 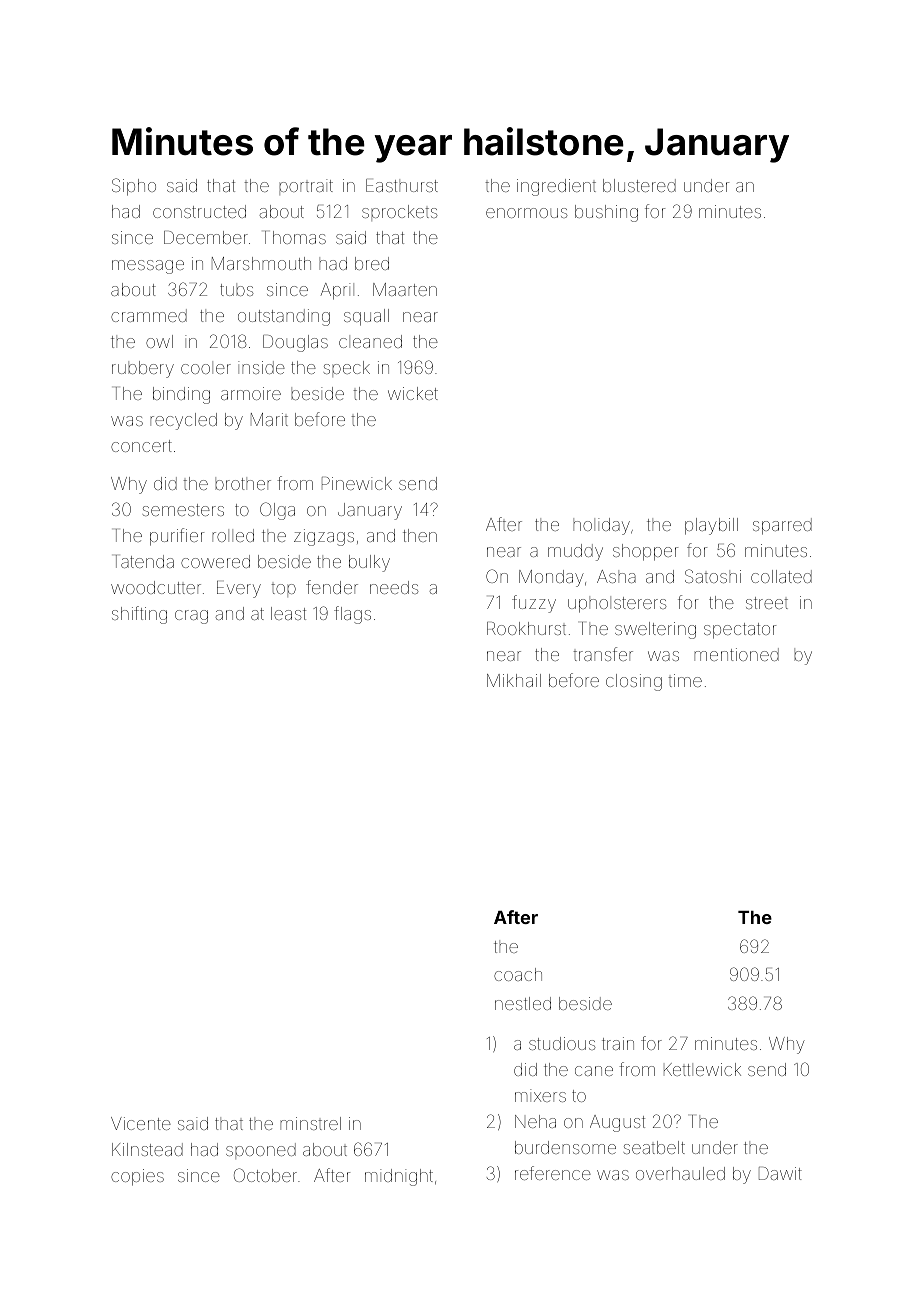 I want to click on sparred, so click(x=782, y=526).
